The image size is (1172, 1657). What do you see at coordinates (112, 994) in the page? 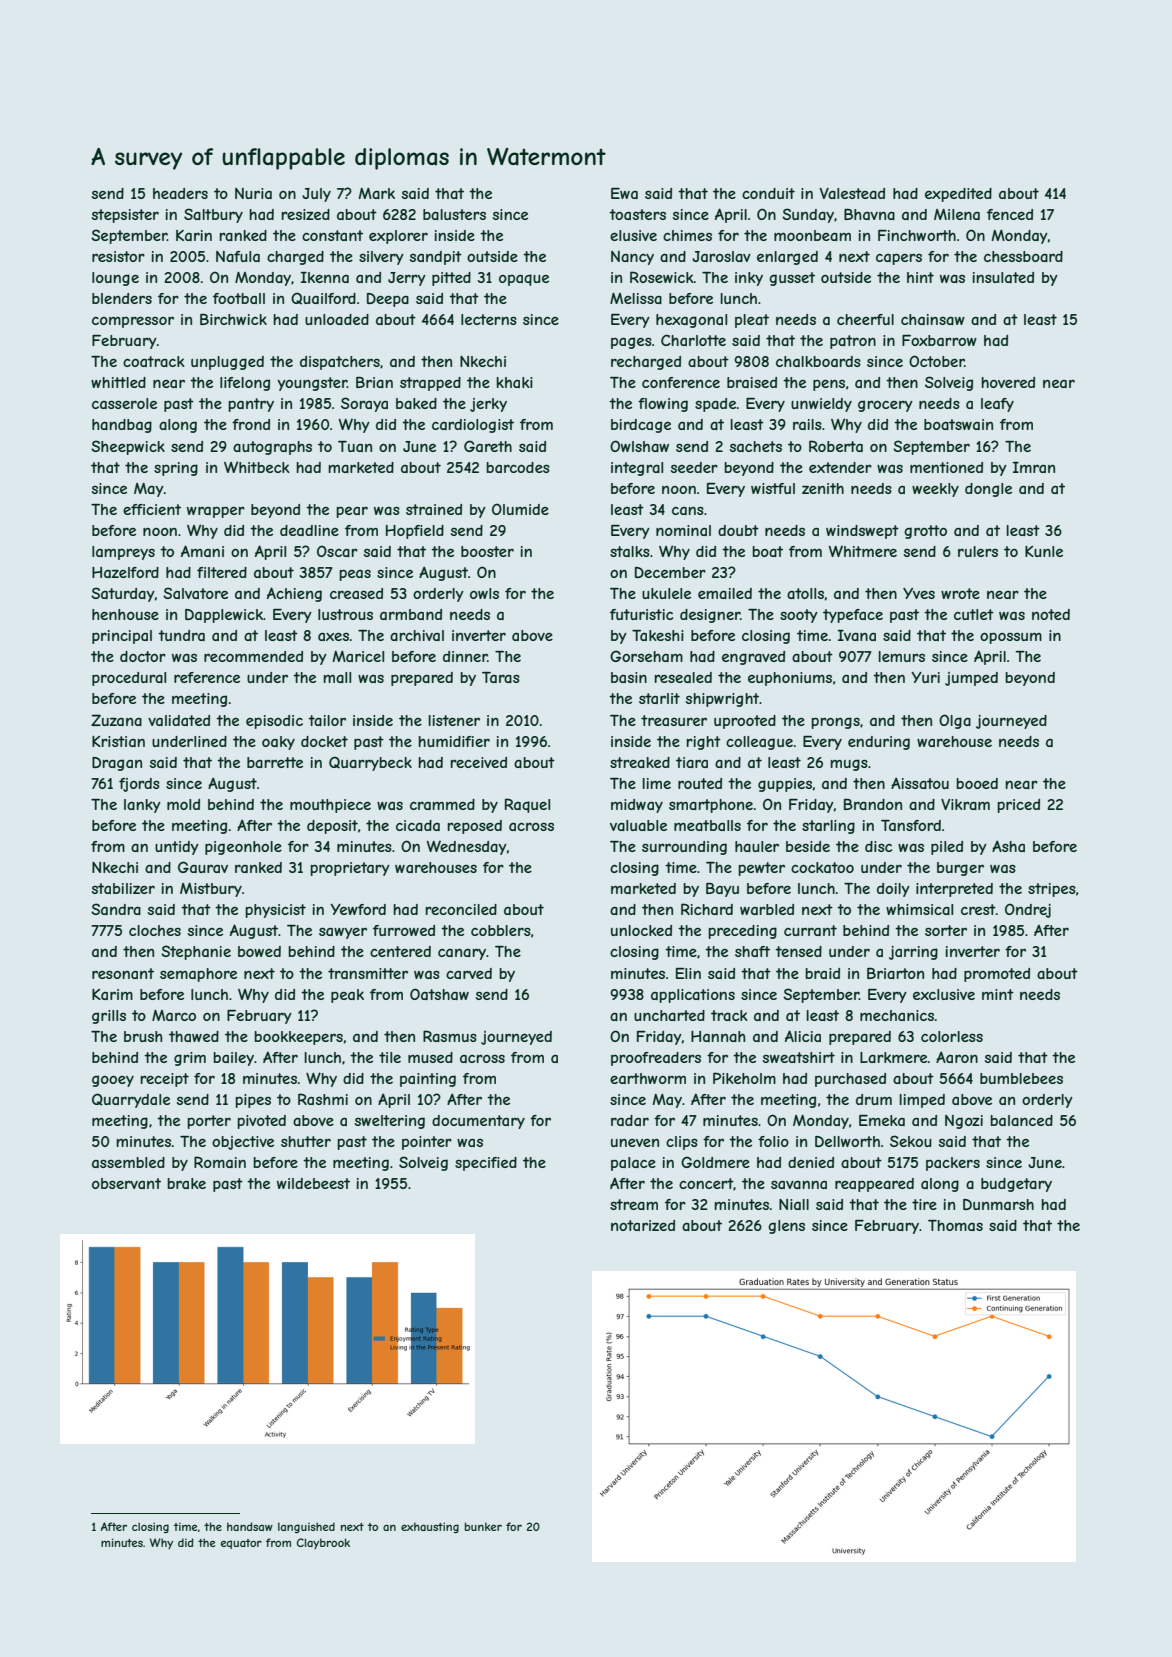
I see `Karim` at bounding box center [112, 994].
